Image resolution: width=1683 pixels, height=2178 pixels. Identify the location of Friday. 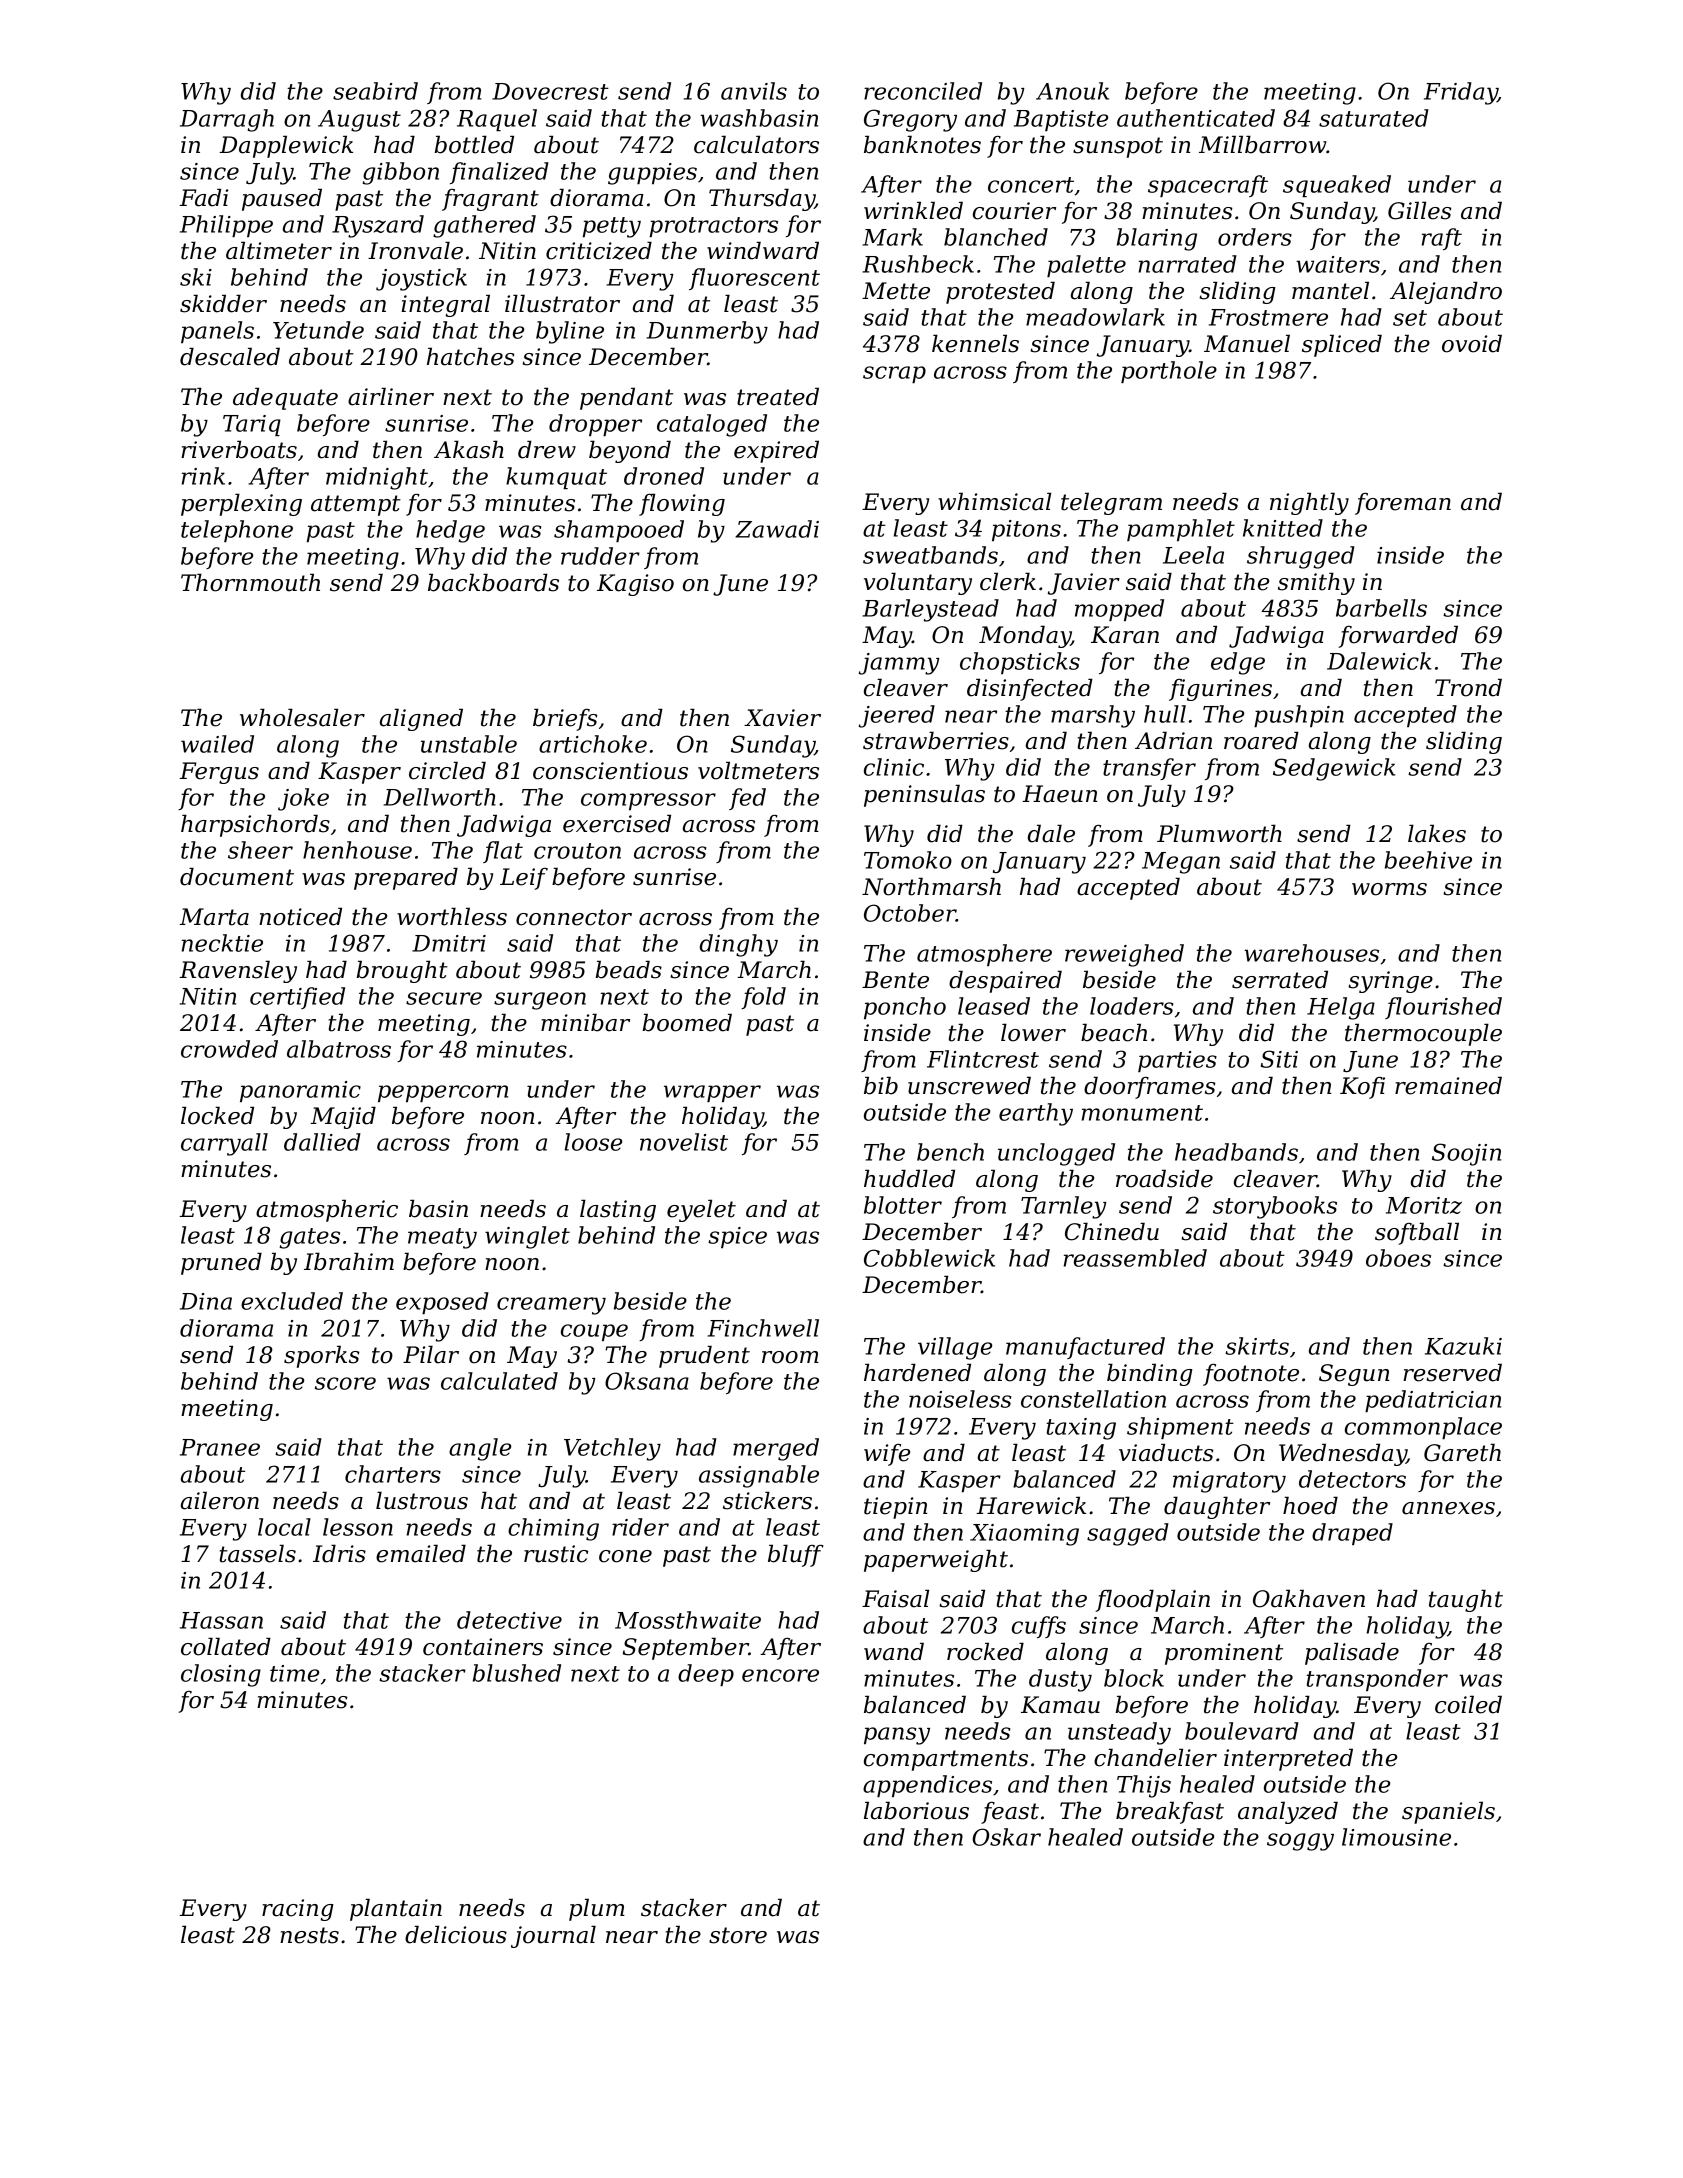
(1461, 93).
